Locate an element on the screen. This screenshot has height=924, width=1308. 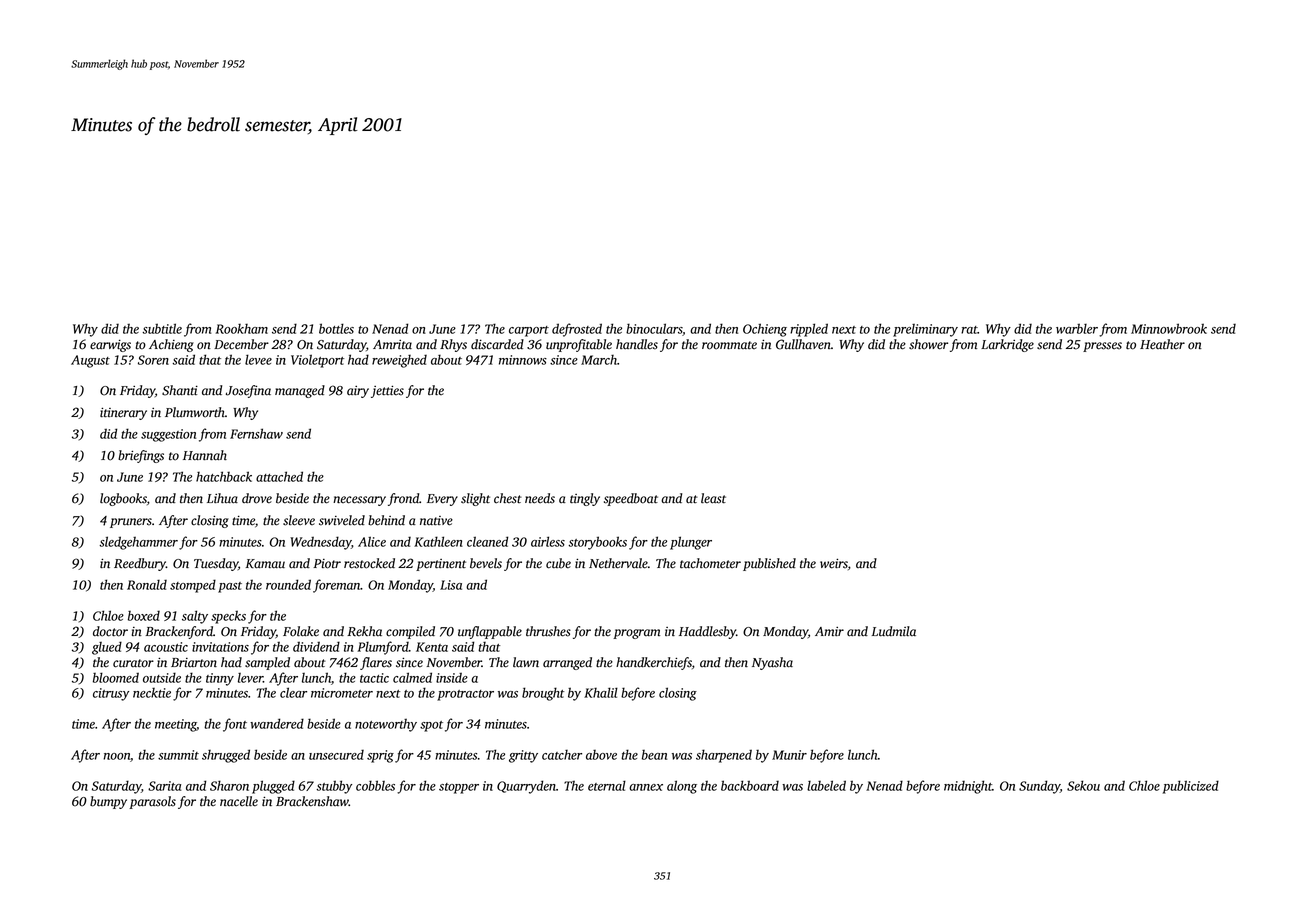
Kamau is located at coordinates (265, 564).
